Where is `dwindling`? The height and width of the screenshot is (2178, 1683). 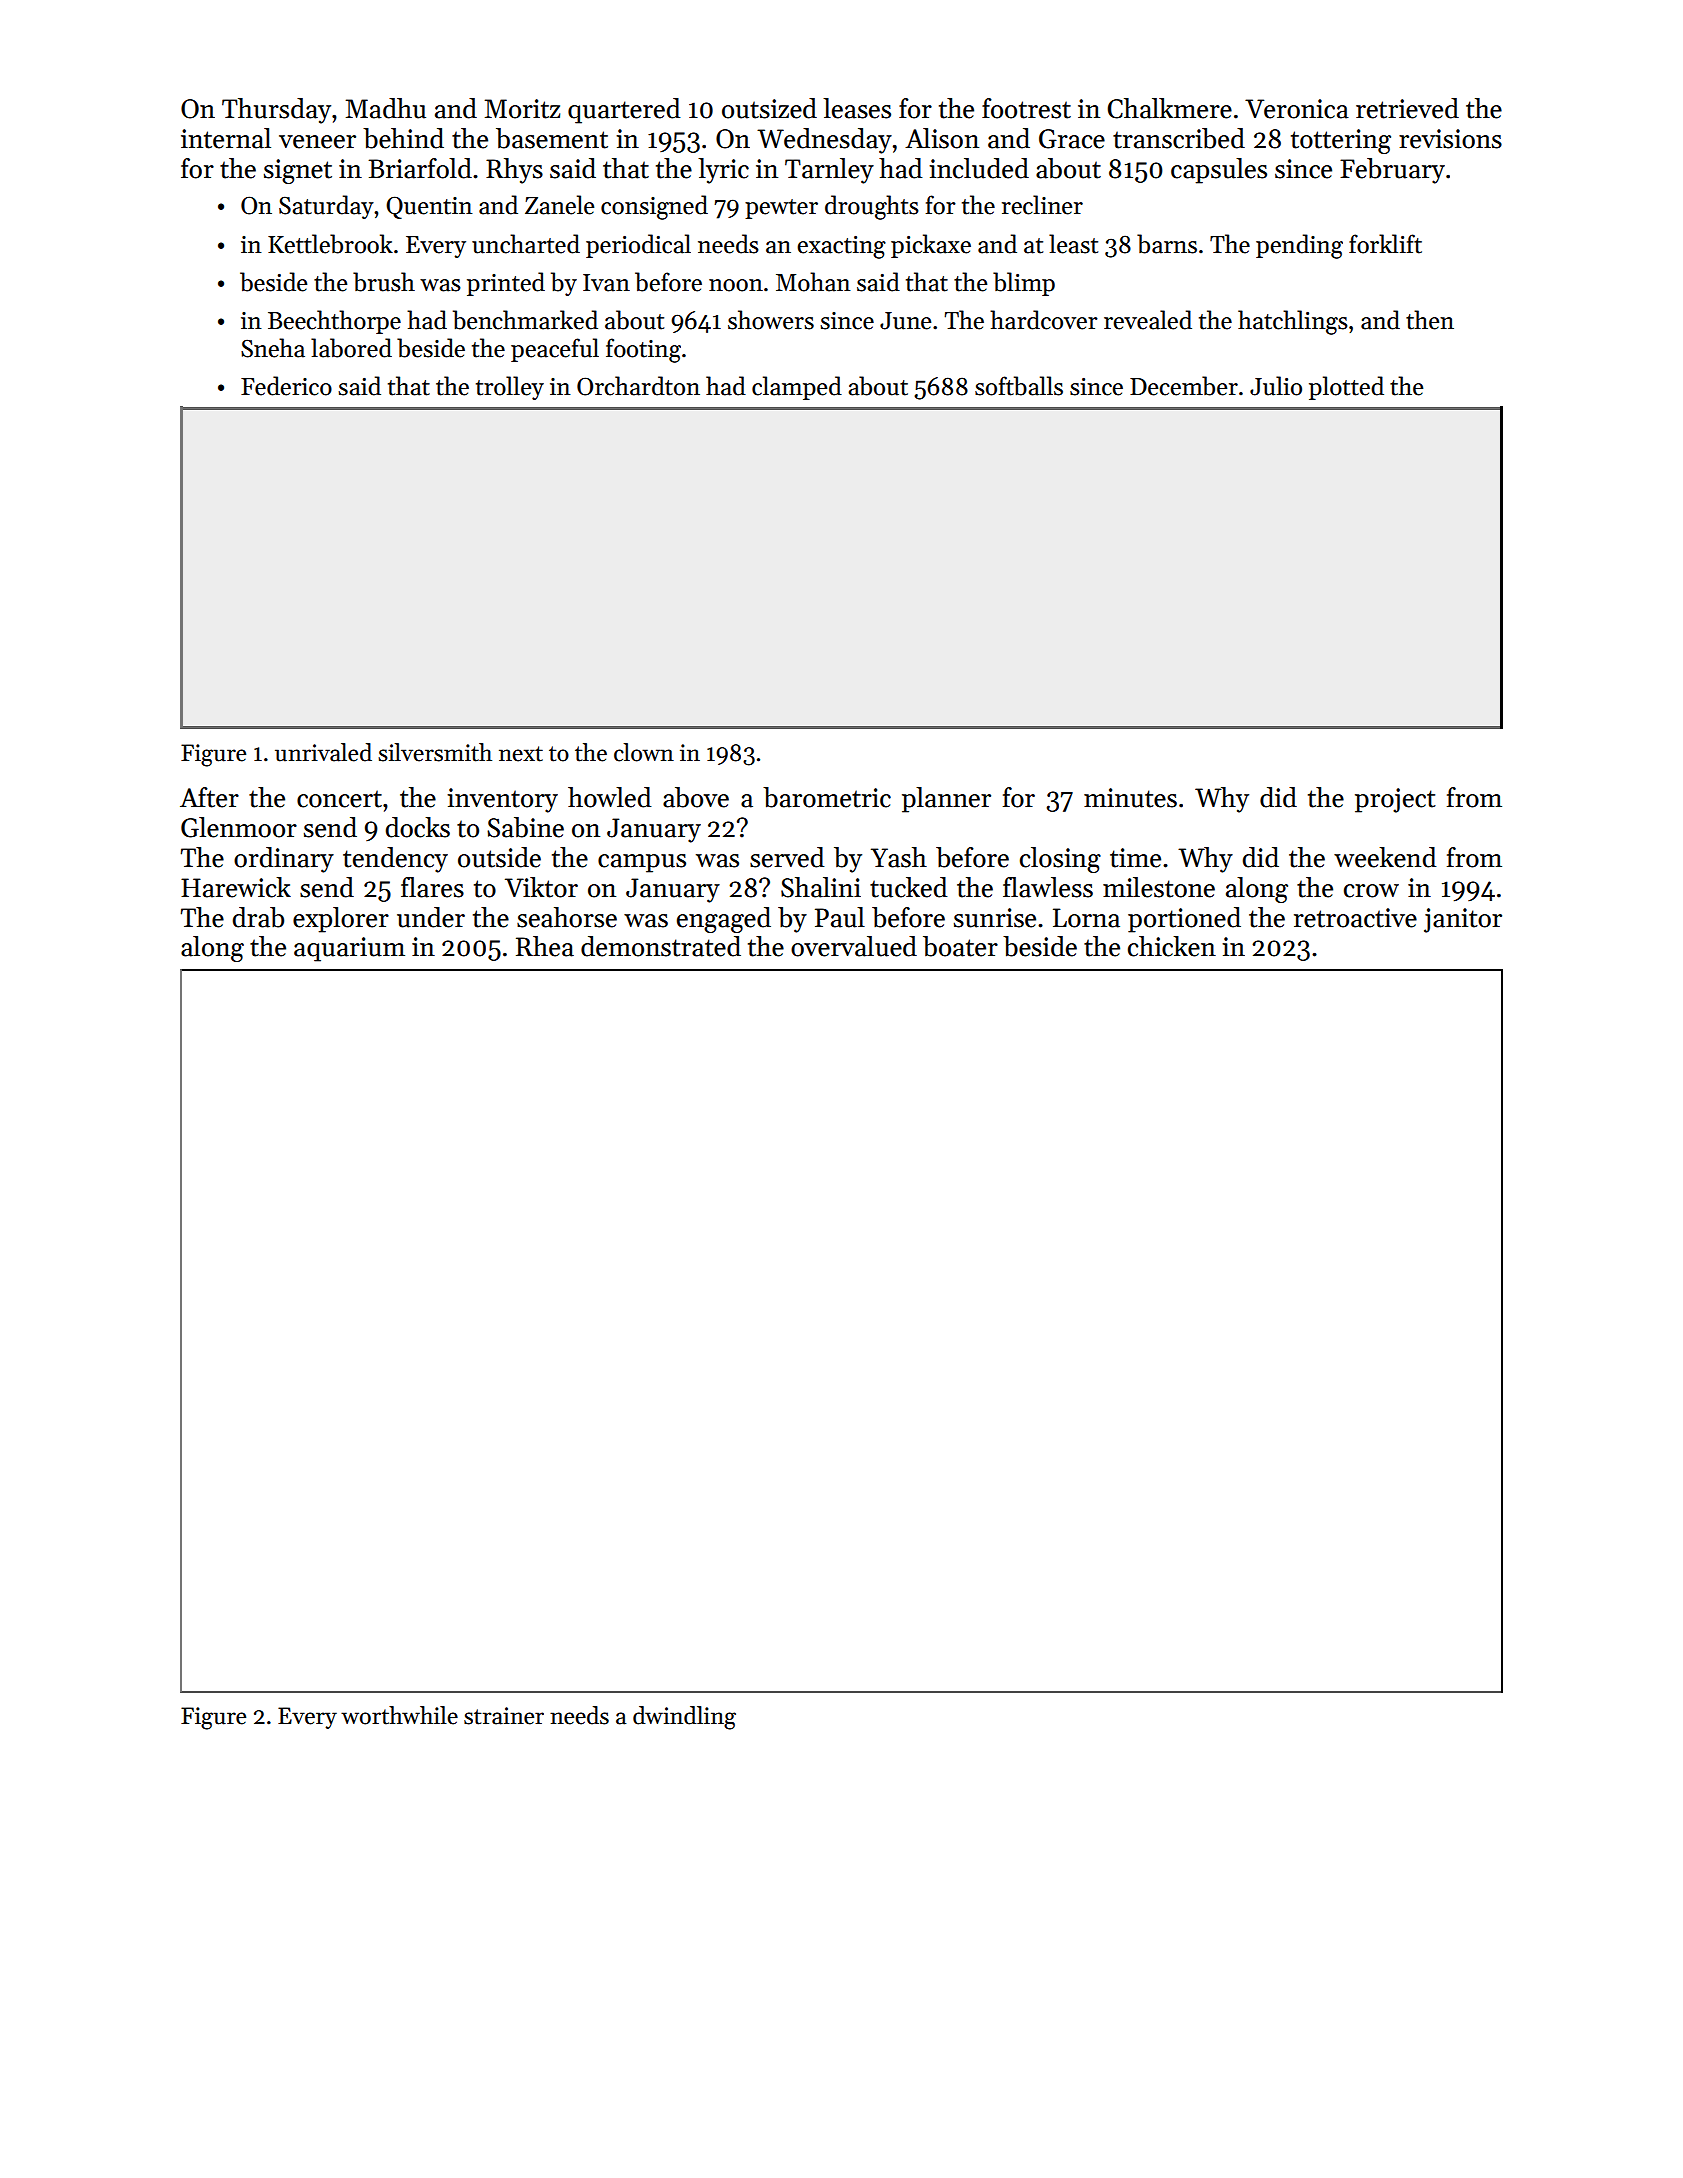
dwindling is located at coordinates (684, 1718).
